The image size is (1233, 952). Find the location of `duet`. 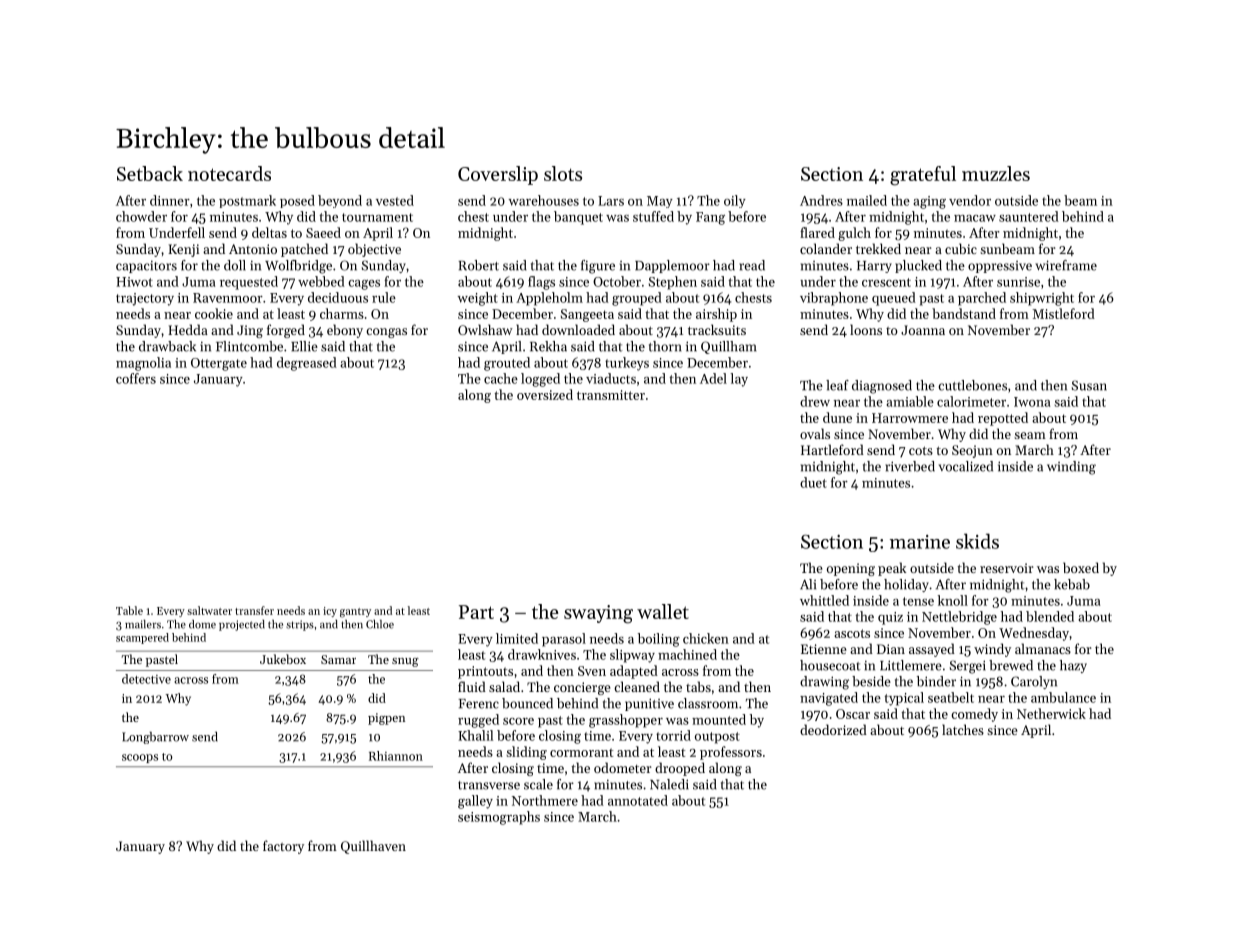

duet is located at coordinates (813, 482).
